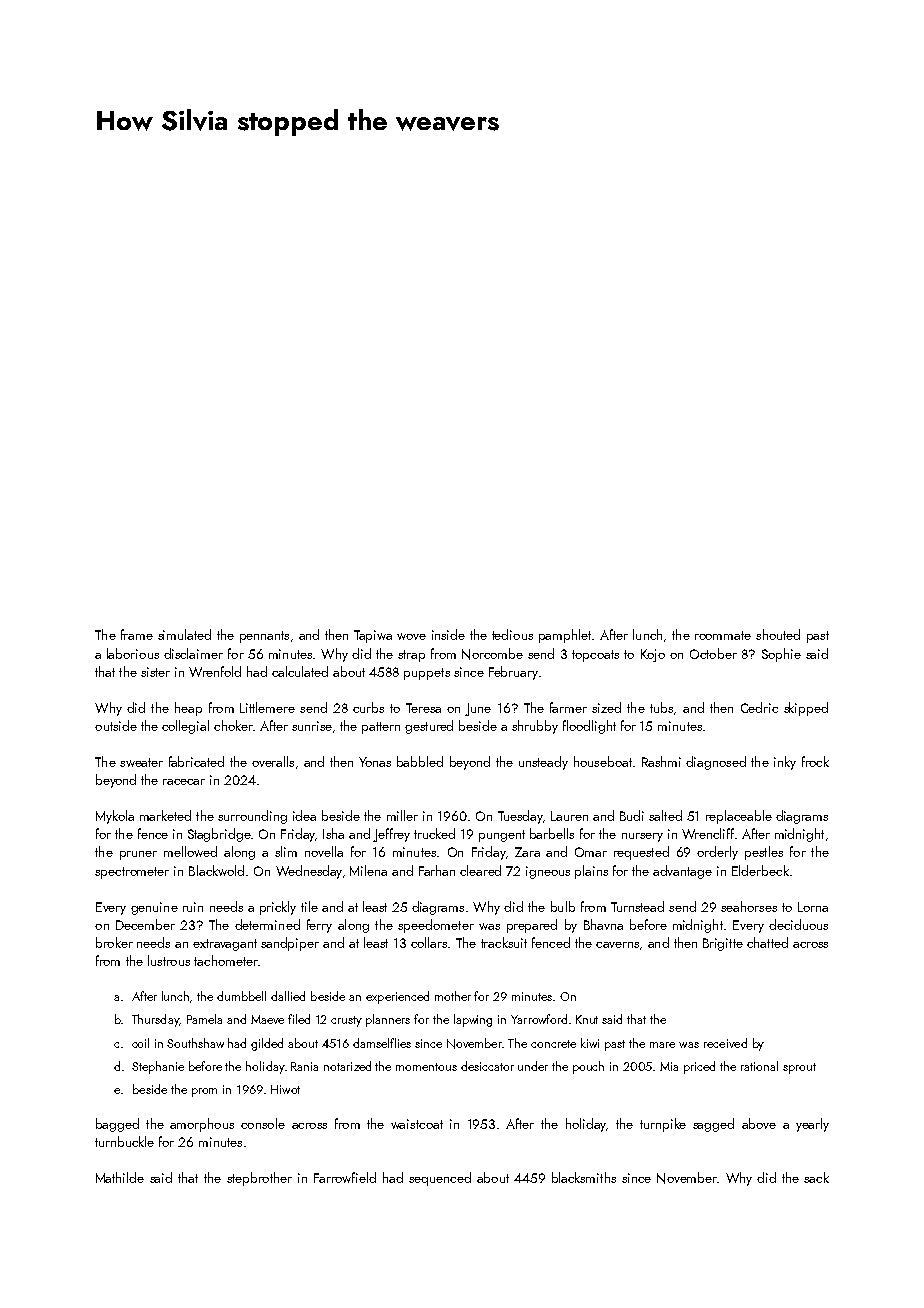 Image resolution: width=924 pixels, height=1308 pixels. I want to click on babbled, so click(420, 761).
